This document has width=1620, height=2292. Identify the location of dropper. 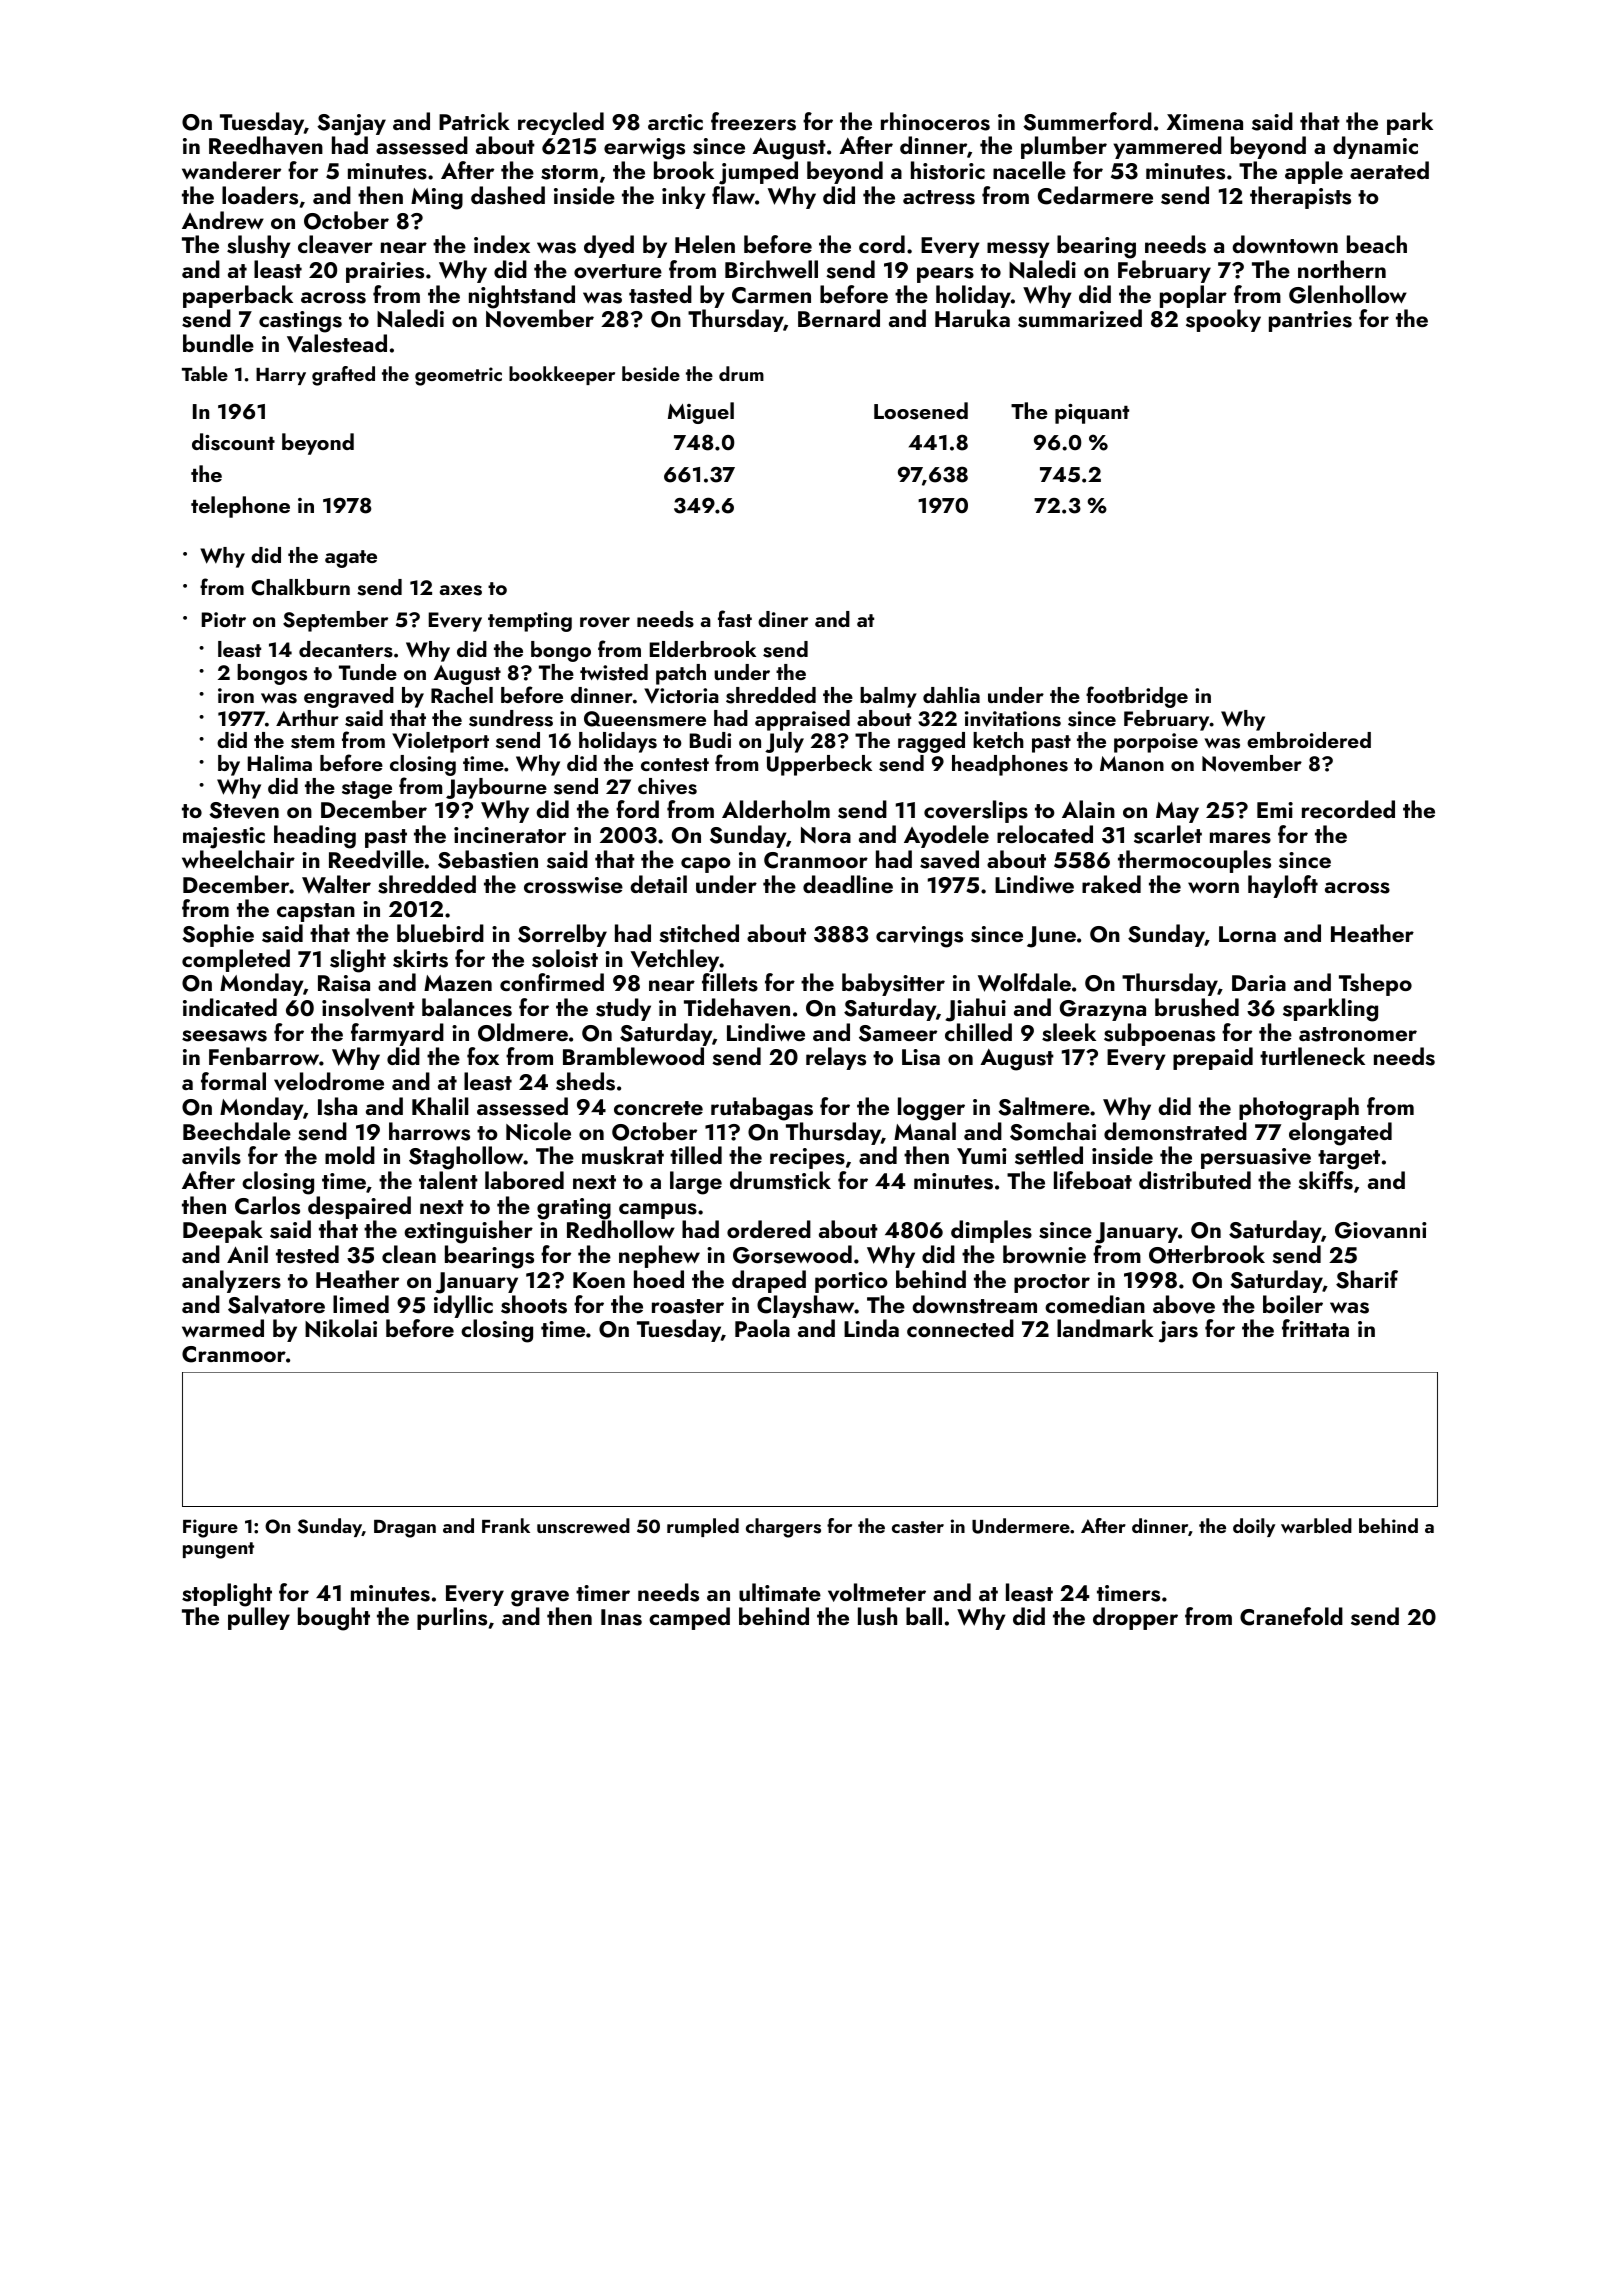
(1135, 1618).
